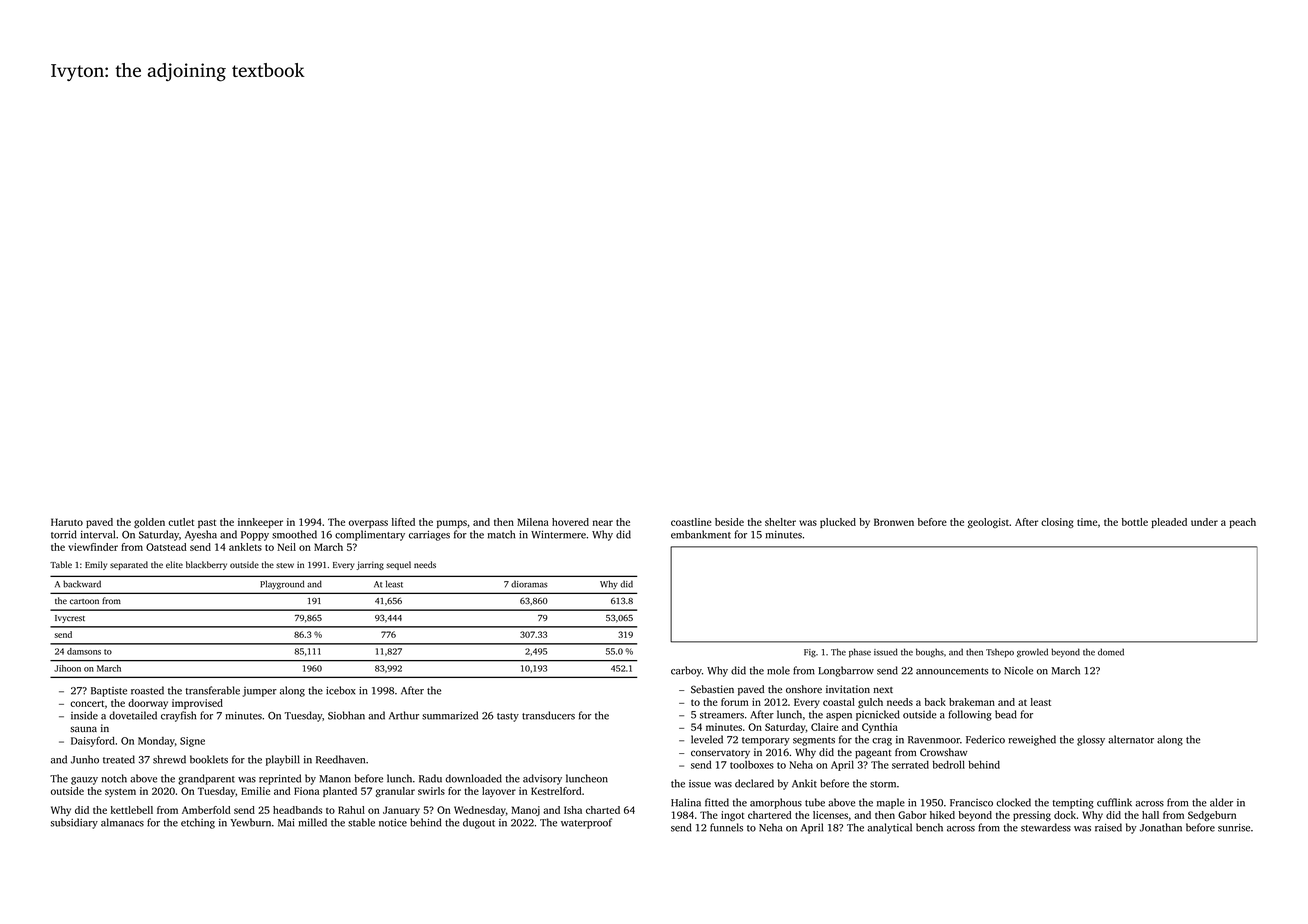  Describe the element at coordinates (712, 689) in the page. I see `Sebastien` at that location.
